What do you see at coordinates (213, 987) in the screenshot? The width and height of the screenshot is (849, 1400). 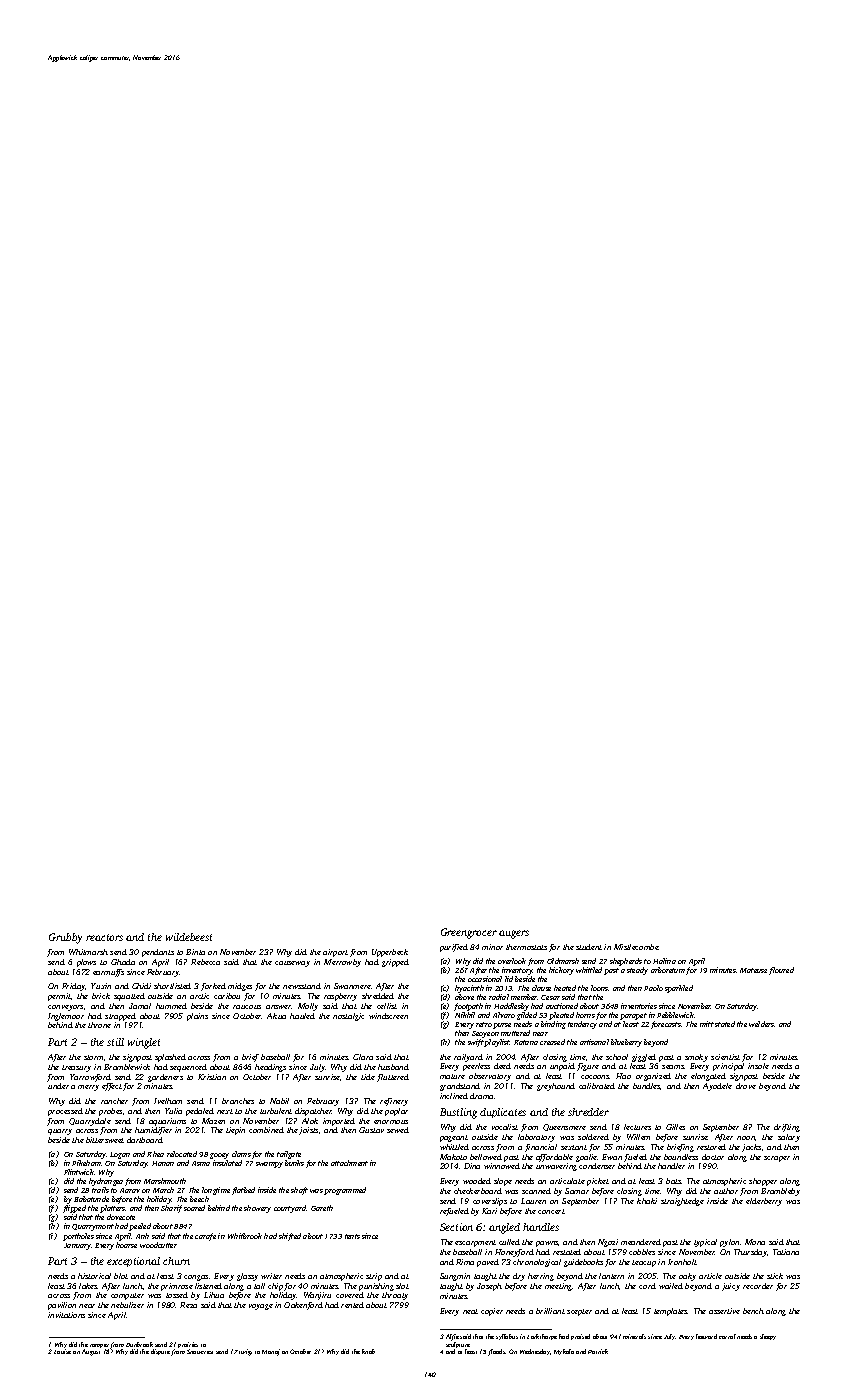 I see `forked` at bounding box center [213, 987].
